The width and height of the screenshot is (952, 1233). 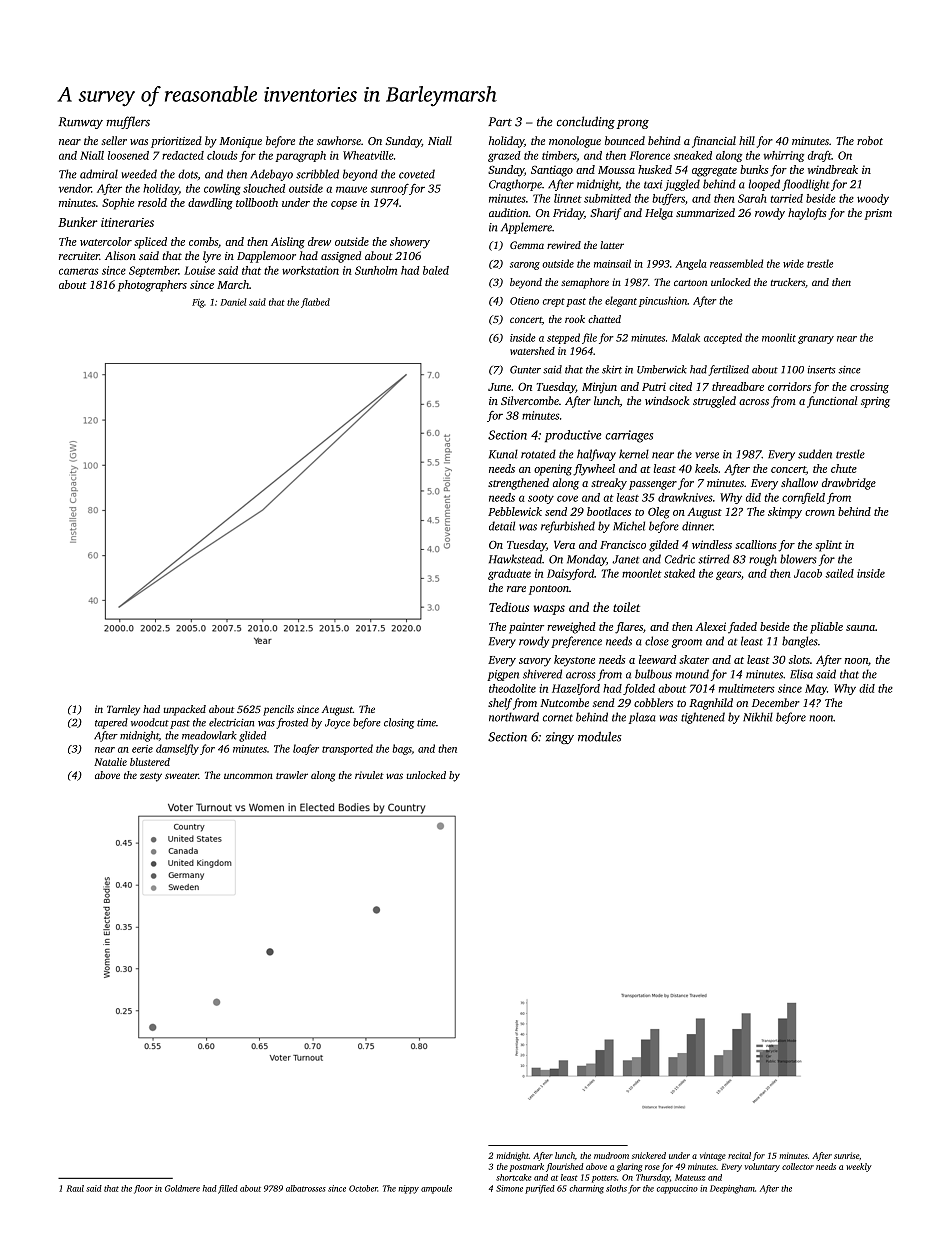 I want to click on cameras, so click(x=78, y=271).
